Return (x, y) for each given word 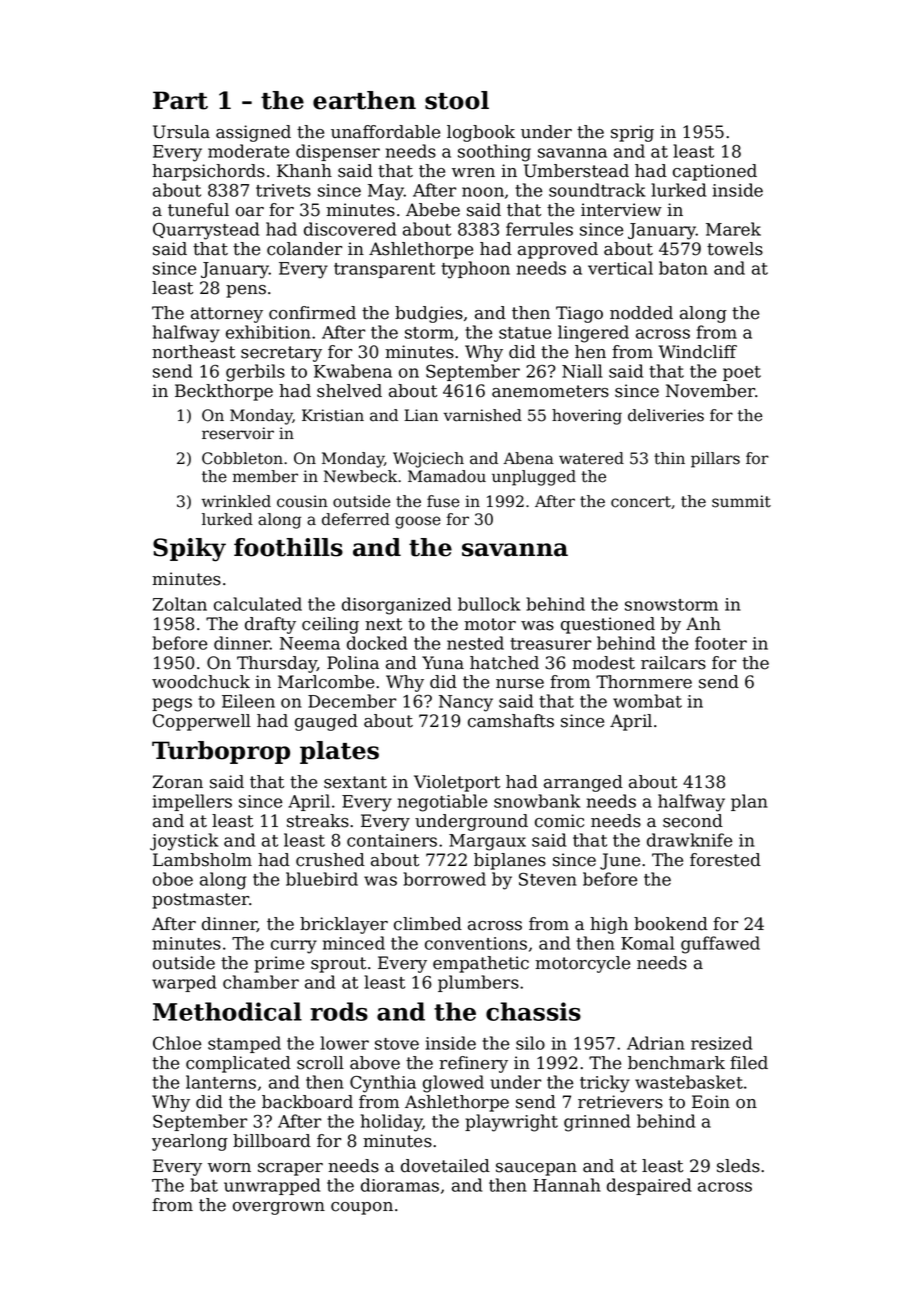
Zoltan (180, 604)
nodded (641, 313)
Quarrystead (206, 231)
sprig (632, 133)
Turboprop (221, 752)
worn (229, 1168)
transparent (384, 270)
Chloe (177, 1043)
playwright (511, 1123)
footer (721, 643)
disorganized (396, 606)
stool (457, 100)
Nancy (466, 703)
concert (641, 502)
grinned (597, 1123)
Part (180, 100)
